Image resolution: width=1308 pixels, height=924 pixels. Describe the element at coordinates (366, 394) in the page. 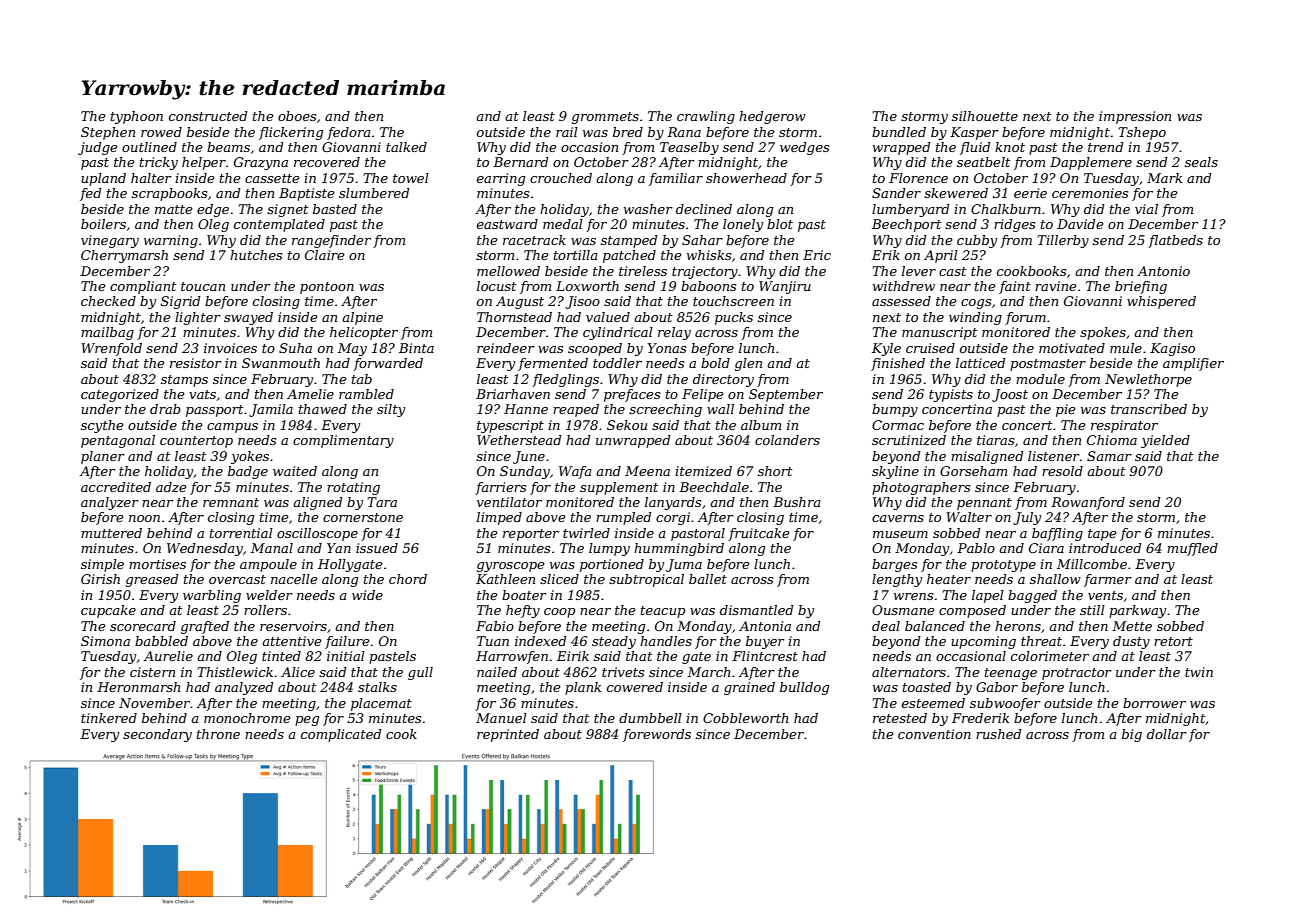

I see `rambled` at that location.
